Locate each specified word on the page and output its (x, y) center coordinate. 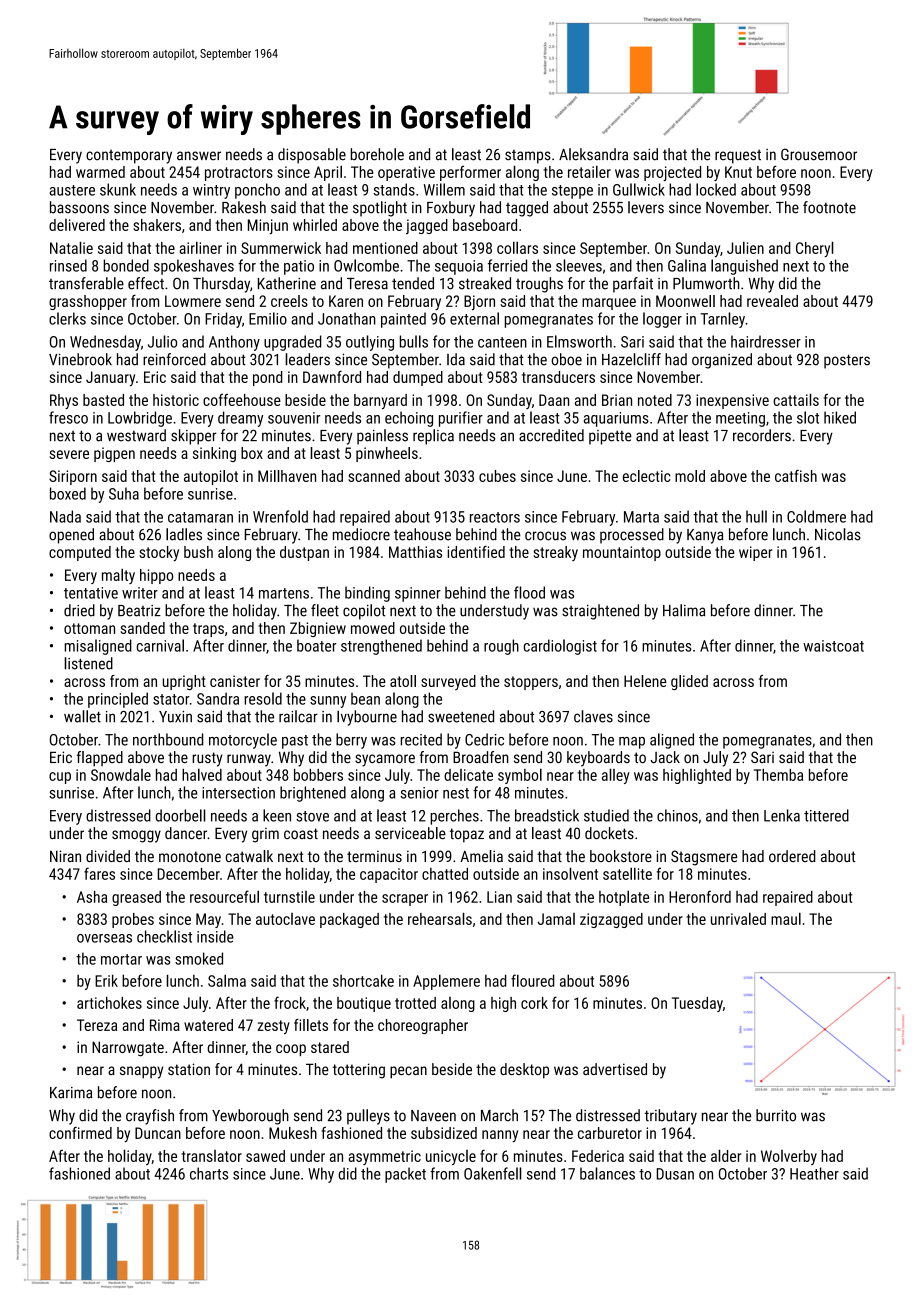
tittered (826, 815)
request (738, 156)
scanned (374, 476)
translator (212, 1156)
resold (263, 698)
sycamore (385, 760)
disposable (312, 156)
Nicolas (838, 534)
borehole (377, 154)
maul (786, 918)
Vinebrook (80, 359)
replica (433, 437)
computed (80, 553)
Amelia (481, 856)
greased (136, 898)
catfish (796, 476)
